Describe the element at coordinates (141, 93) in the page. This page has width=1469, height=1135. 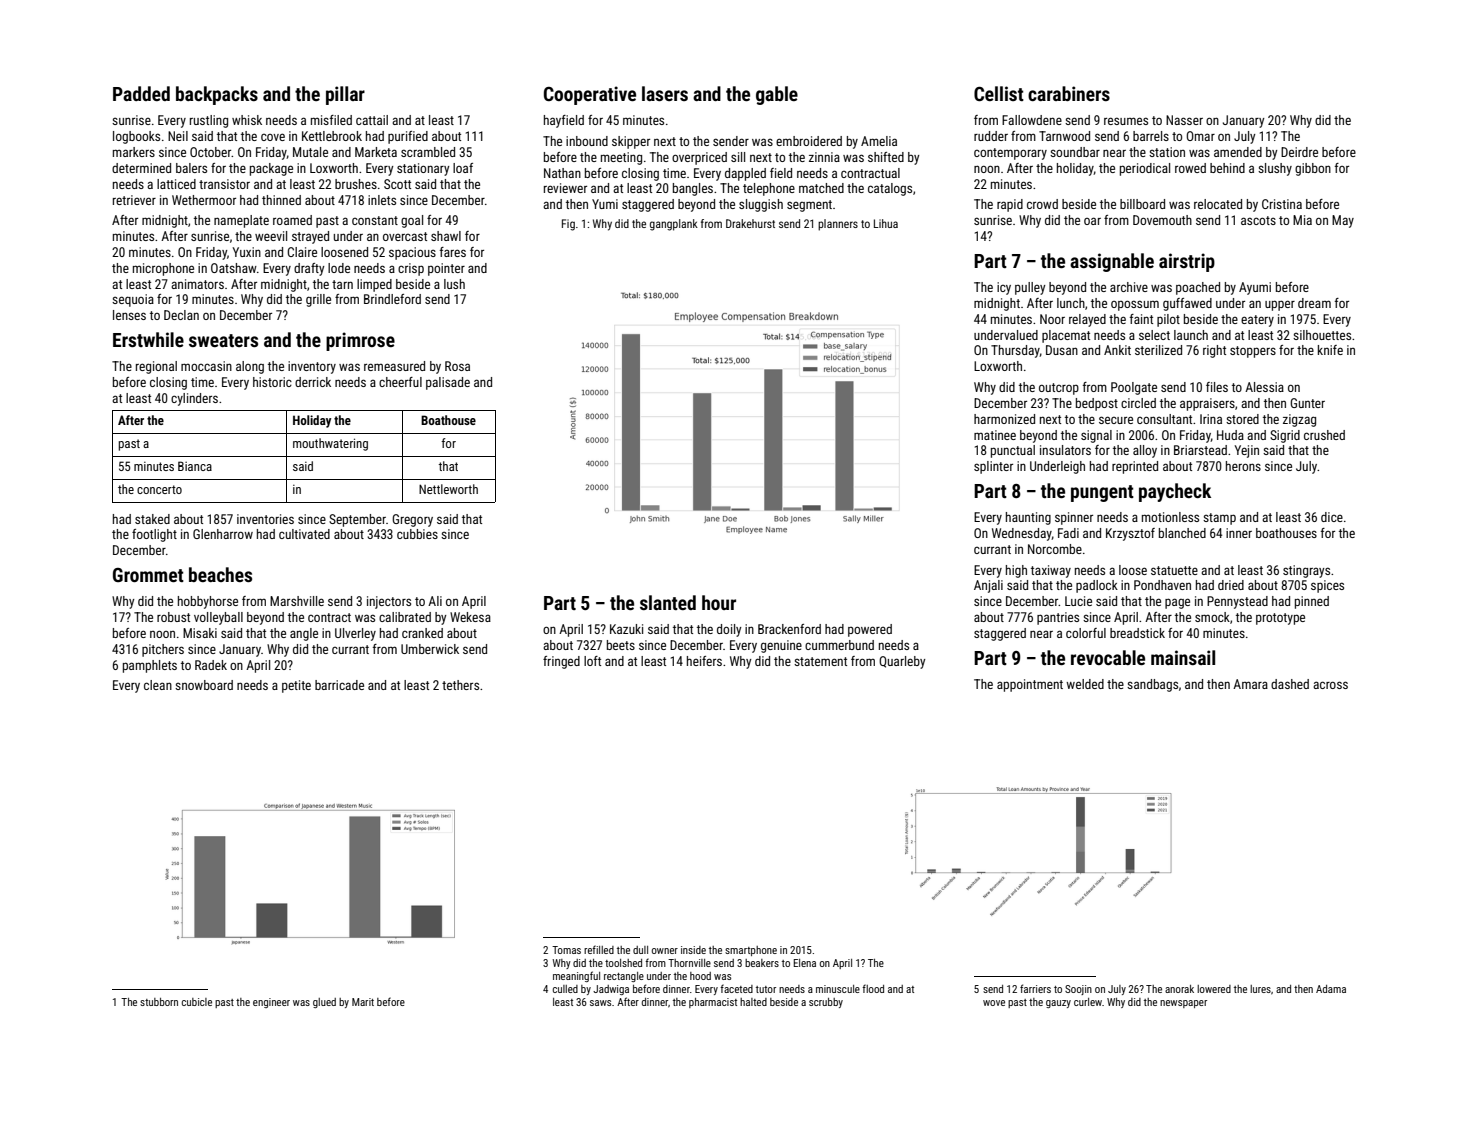
I see `Padded` at that location.
